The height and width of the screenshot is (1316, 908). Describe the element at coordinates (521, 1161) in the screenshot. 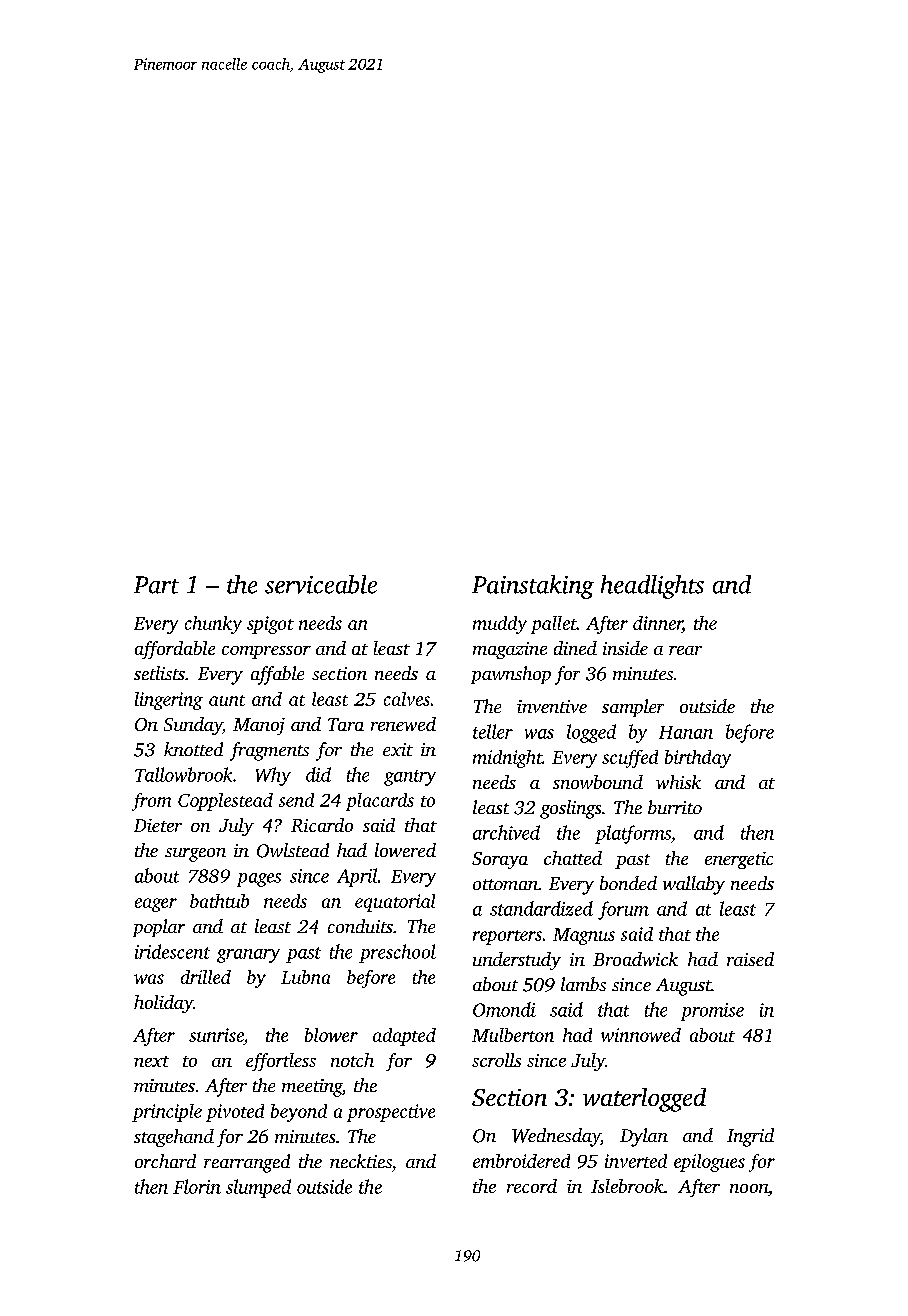

I see `embroidered` at that location.
